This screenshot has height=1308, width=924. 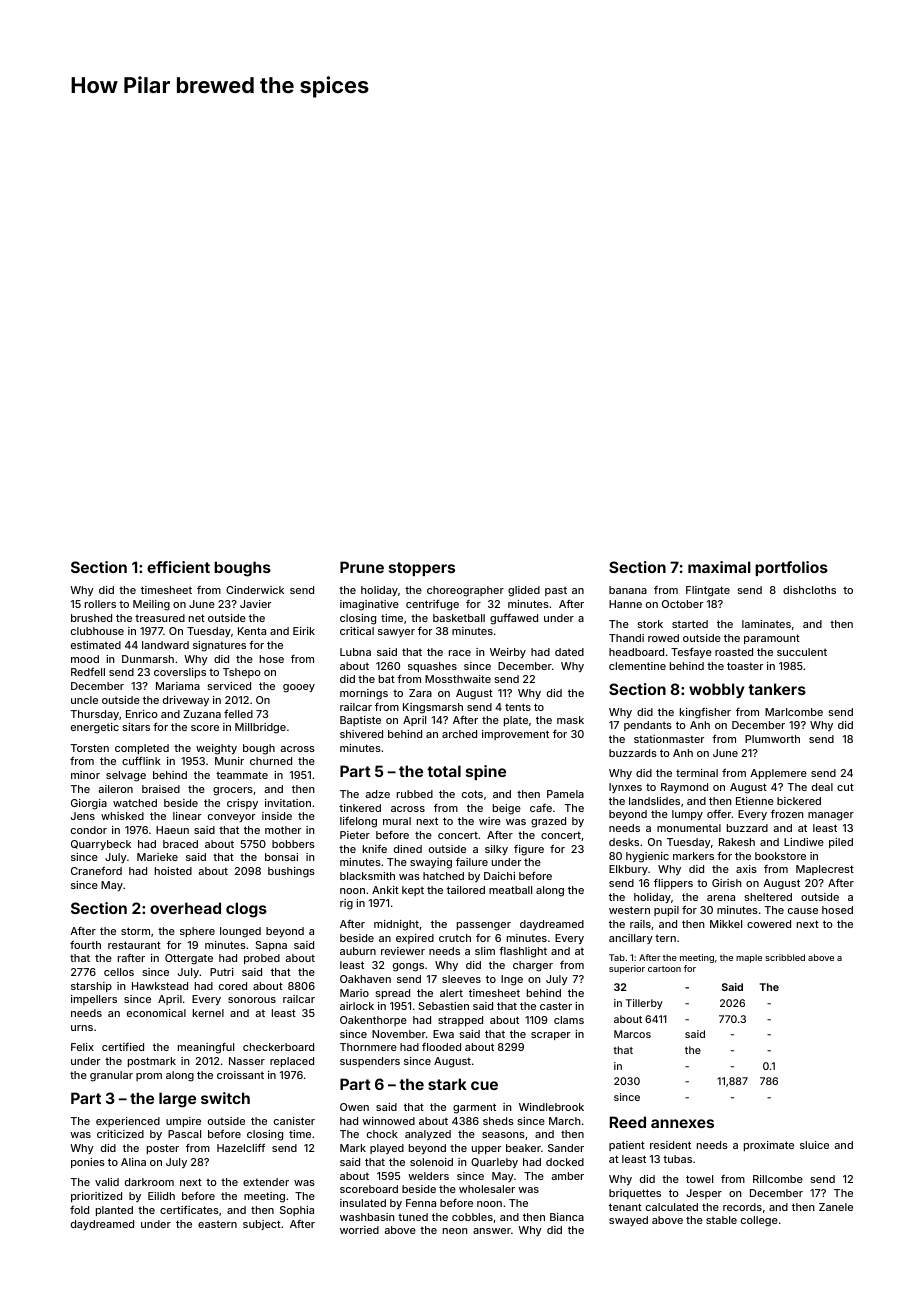 I want to click on Marcos, so click(x=632, y=1034).
